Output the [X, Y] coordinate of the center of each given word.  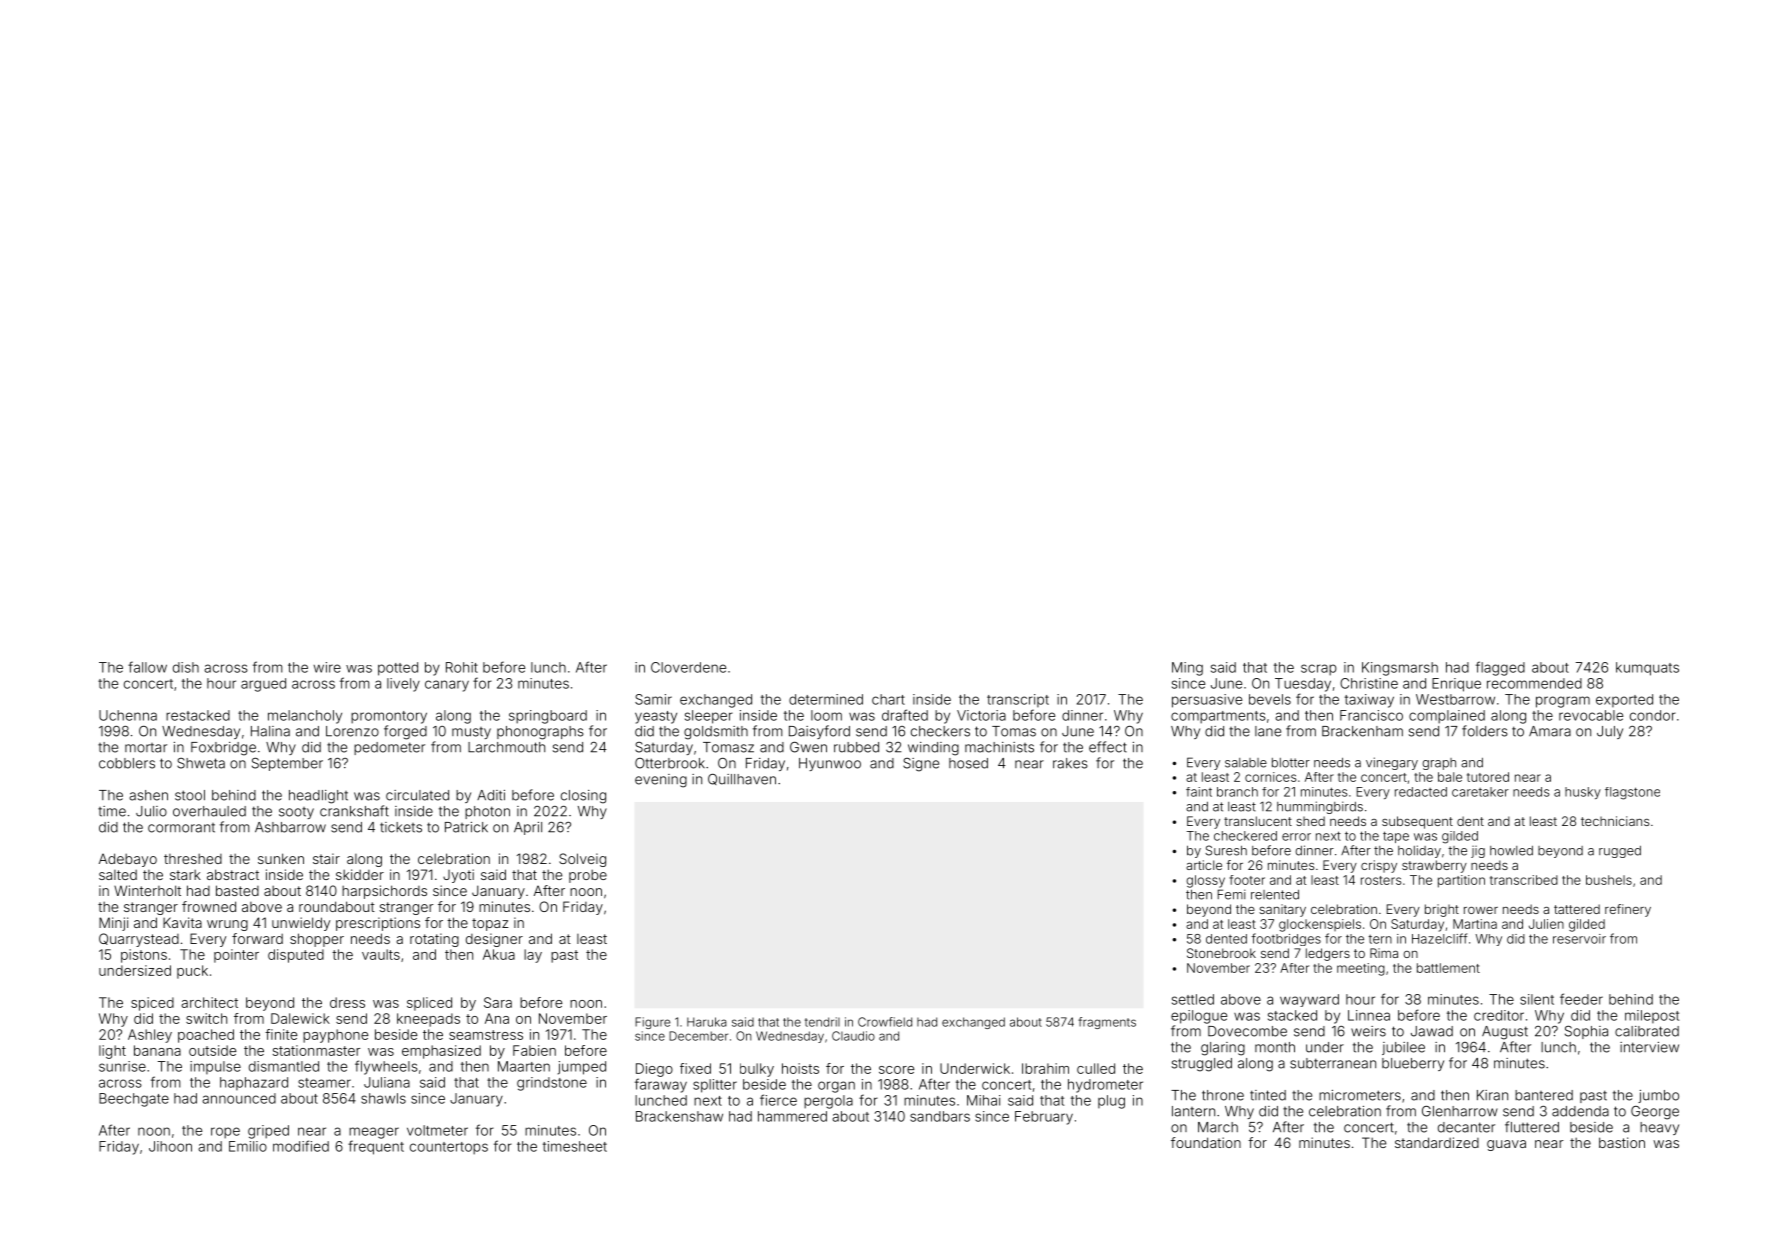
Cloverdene [688, 667]
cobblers [127, 763]
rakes [1070, 763]
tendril [822, 1022]
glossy [1205, 881]
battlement [1448, 968]
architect [209, 1002]
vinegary [1392, 763]
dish [186, 667]
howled [1511, 851]
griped [268, 1132]
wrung [227, 925]
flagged [1500, 668]
